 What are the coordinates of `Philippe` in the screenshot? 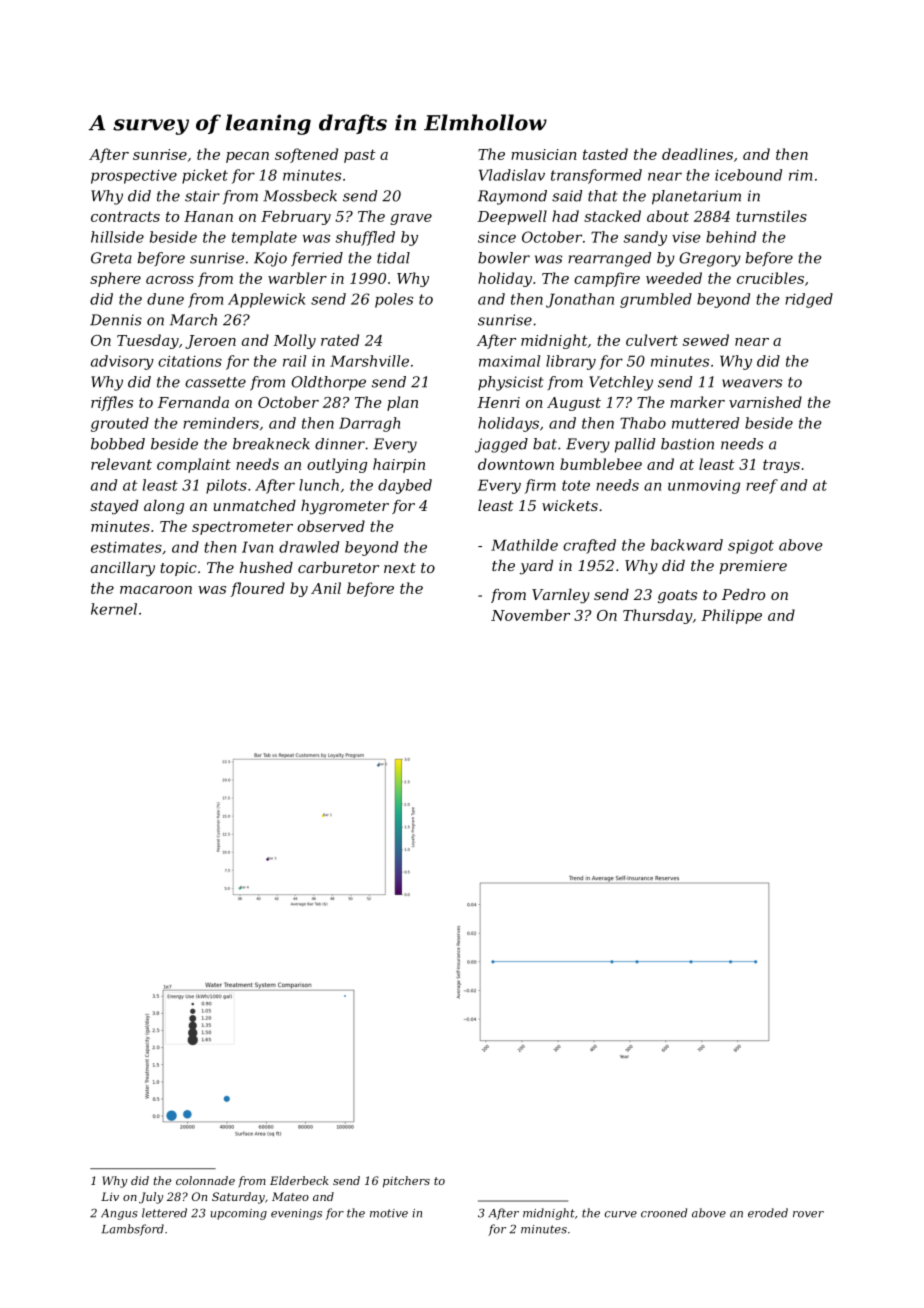 It's located at (731, 616).
